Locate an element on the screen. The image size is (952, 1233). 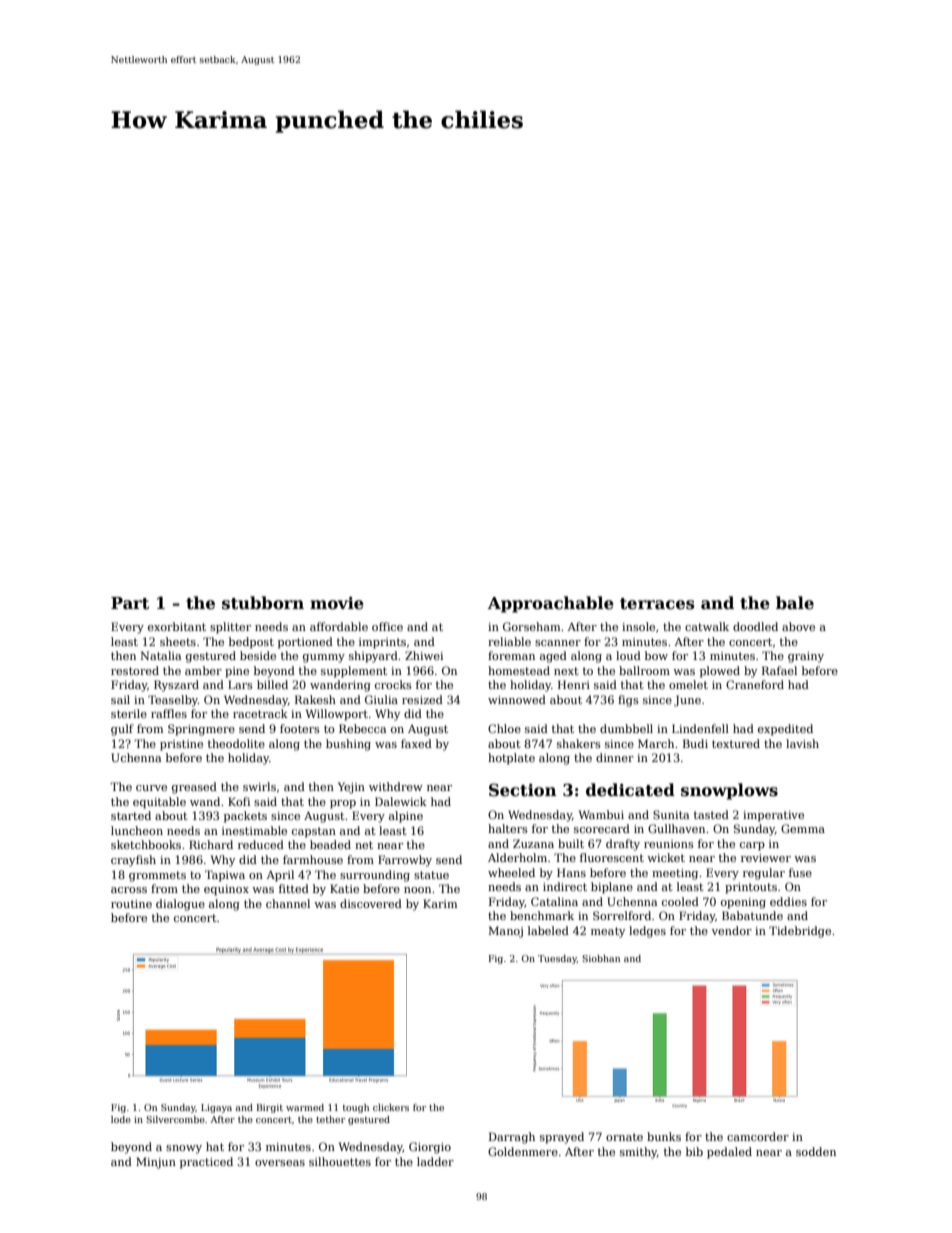
bale is located at coordinates (795, 603).
